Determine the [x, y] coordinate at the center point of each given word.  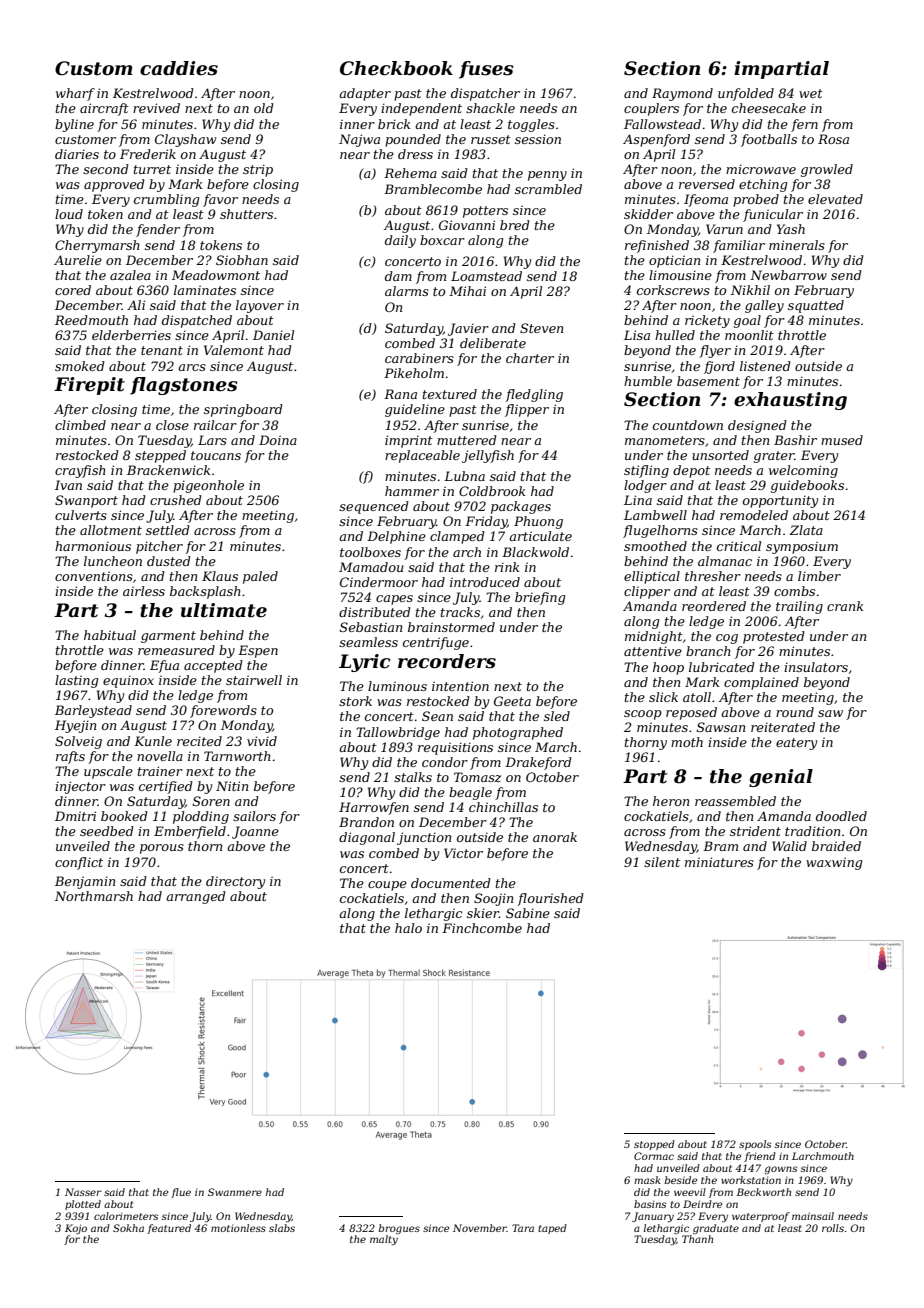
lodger [645, 486]
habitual [110, 635]
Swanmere [235, 1192]
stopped [654, 1145]
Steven [541, 328]
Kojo [76, 1229]
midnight [654, 637]
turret [152, 169]
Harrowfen [374, 808]
